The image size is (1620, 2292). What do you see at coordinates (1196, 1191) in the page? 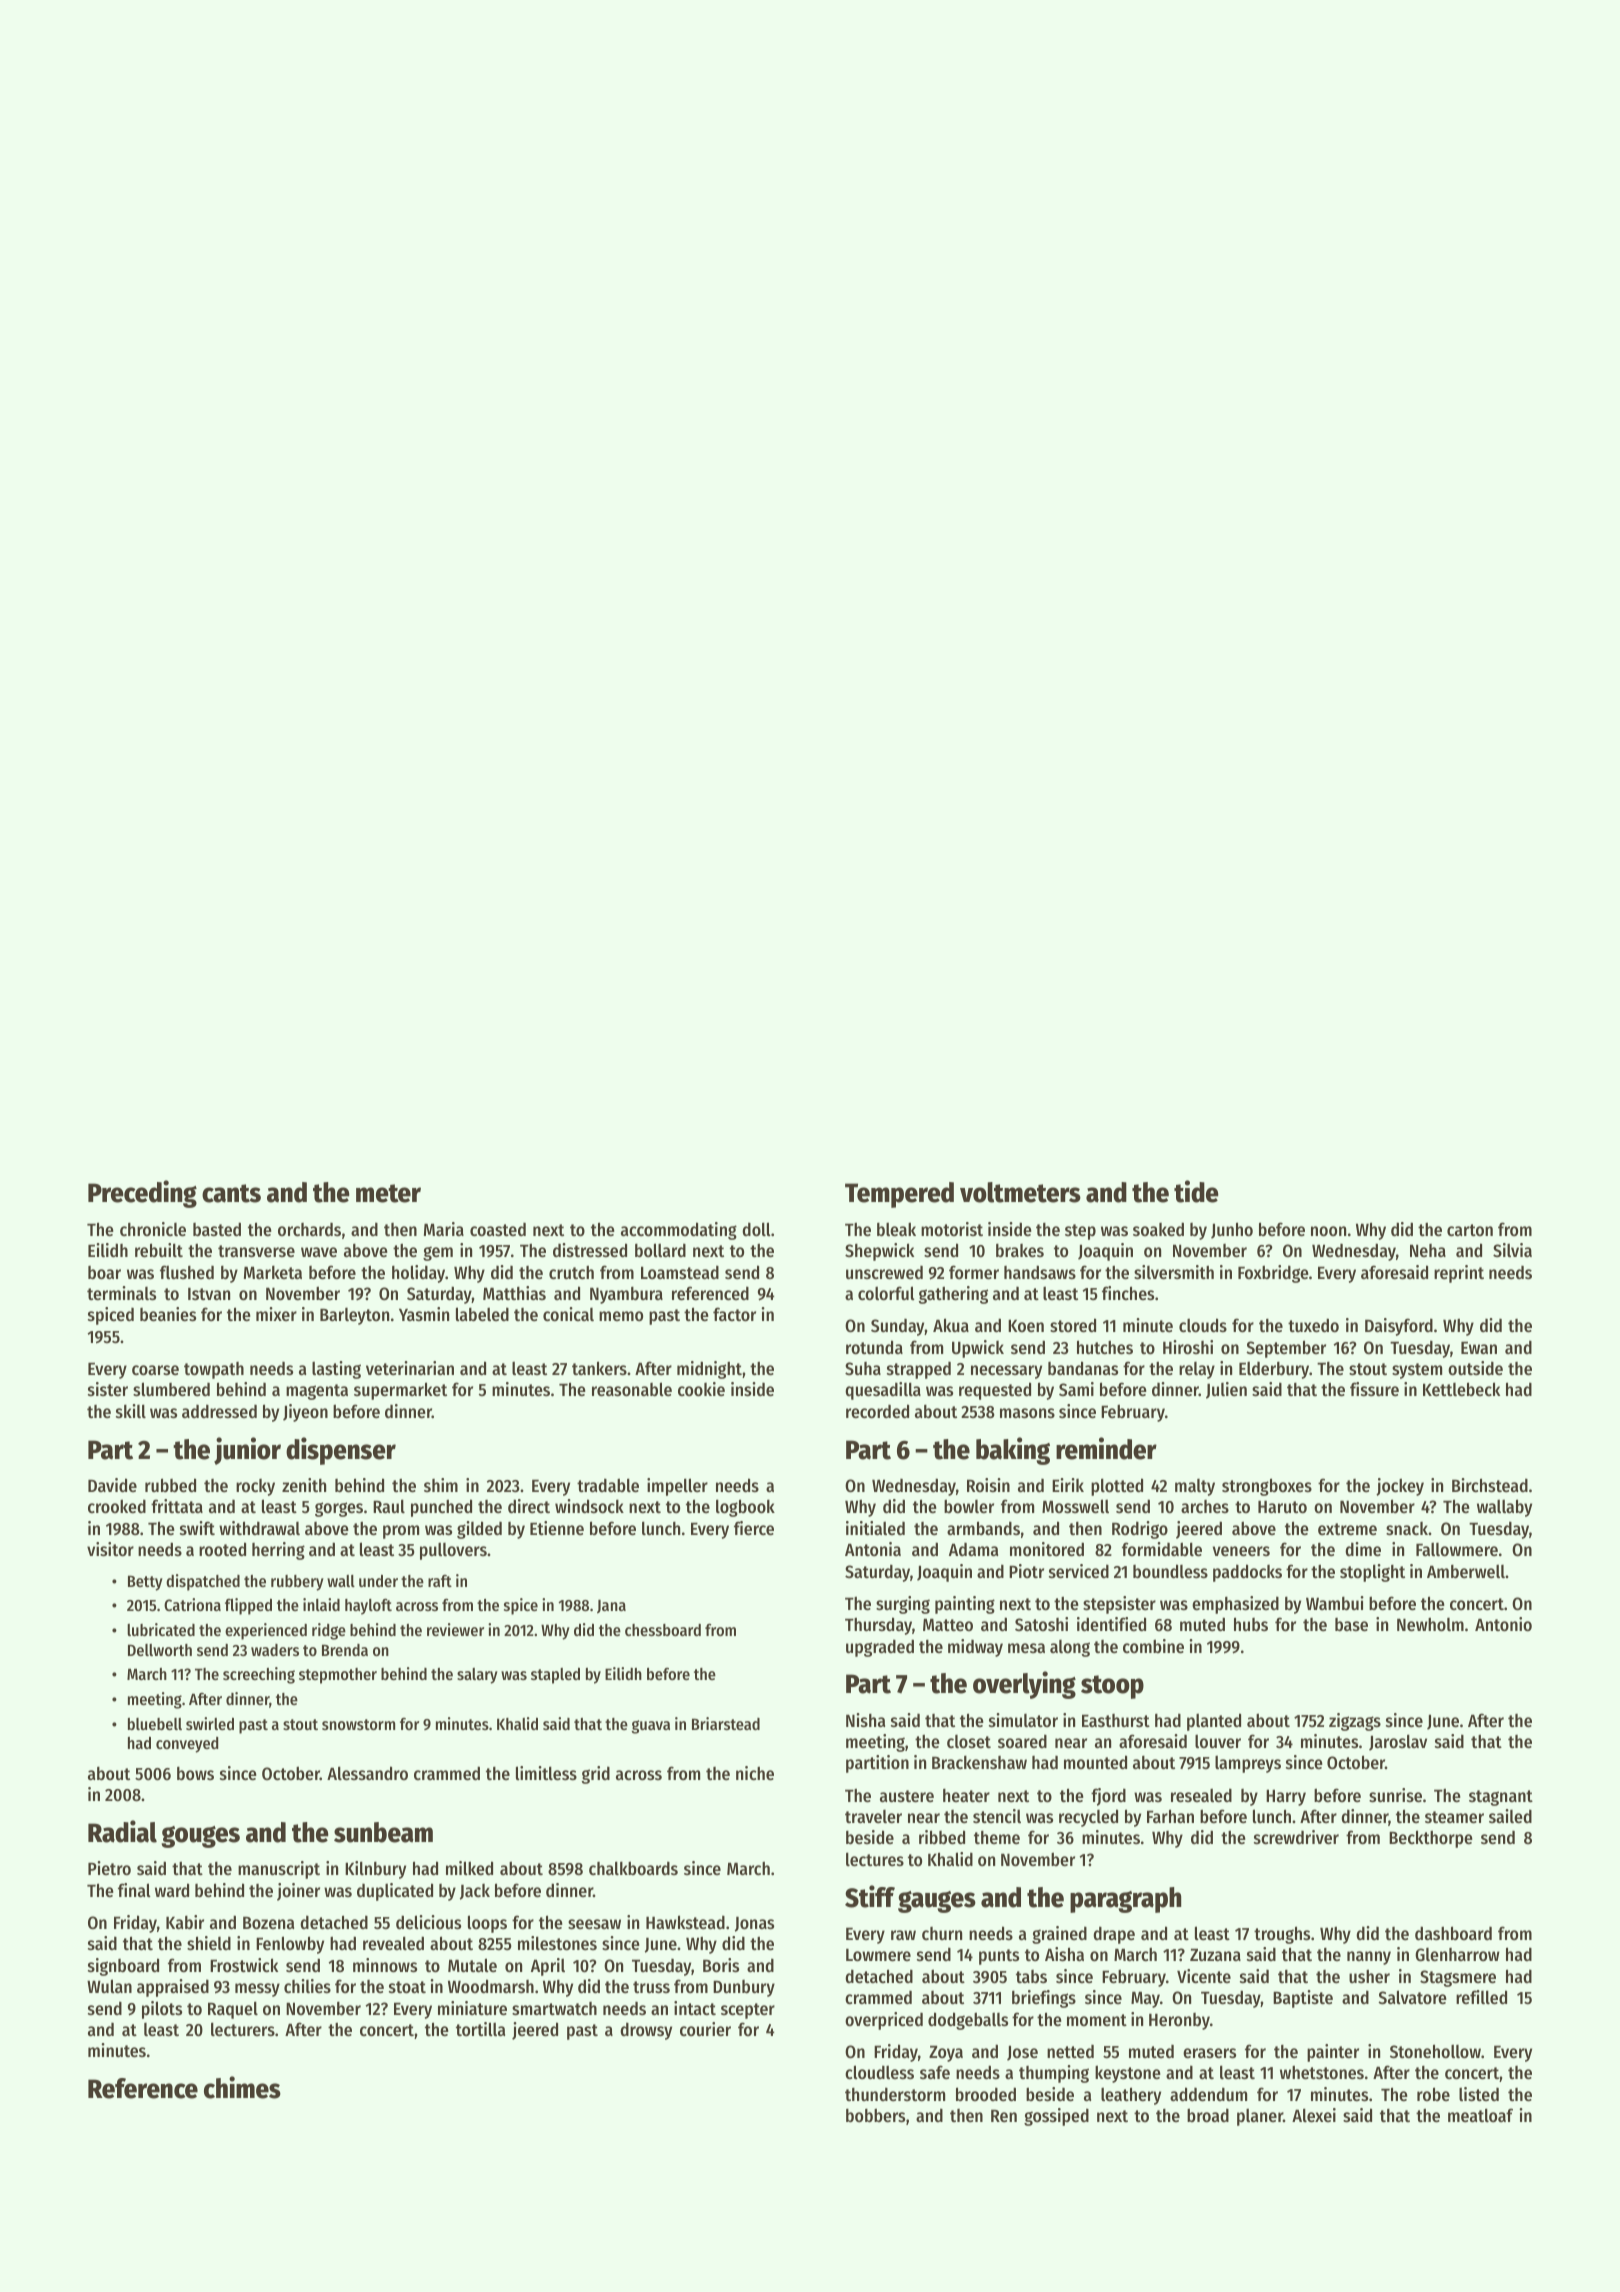
I see `tide` at bounding box center [1196, 1191].
